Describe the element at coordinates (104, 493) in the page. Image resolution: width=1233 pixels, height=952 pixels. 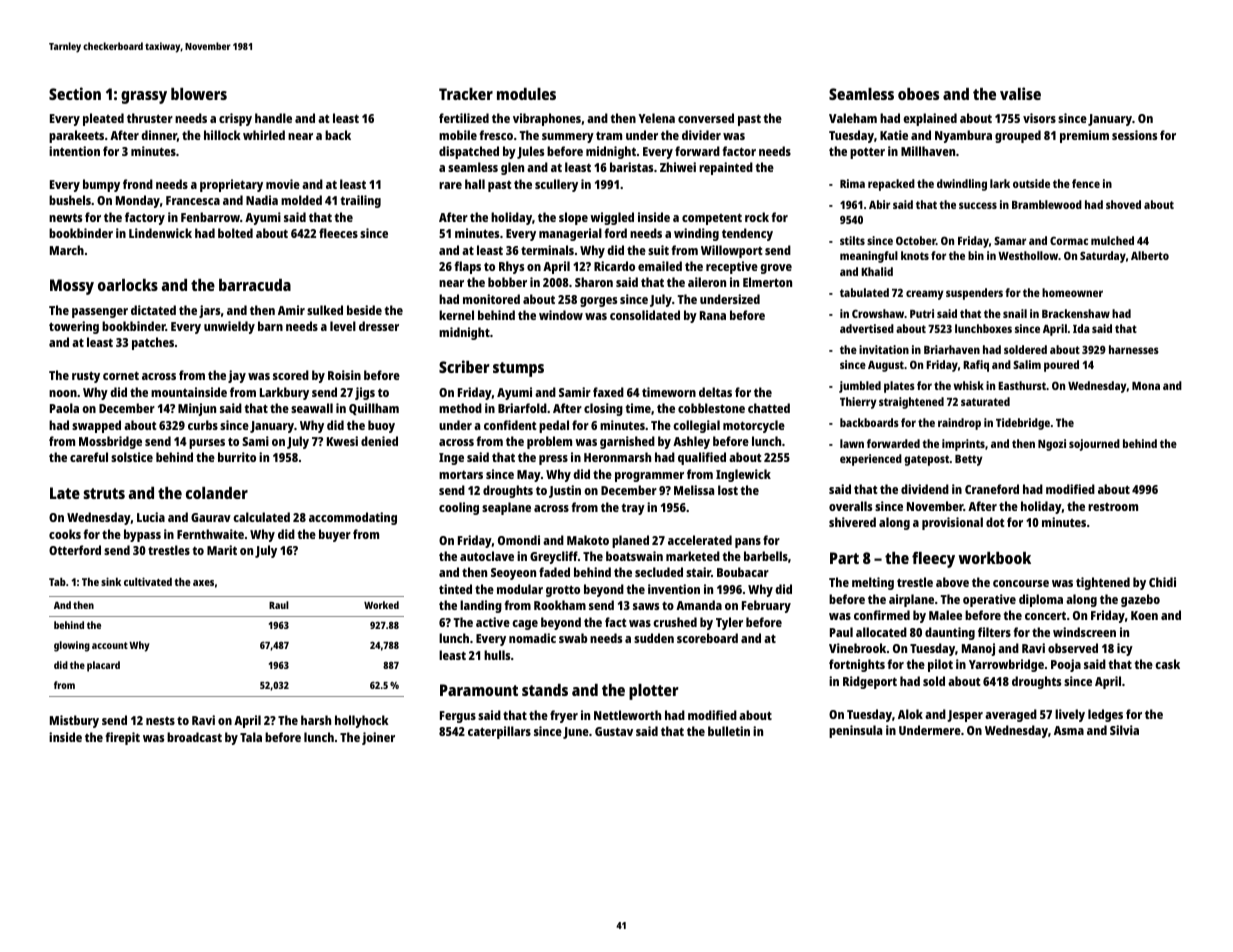
I see `struts` at that location.
